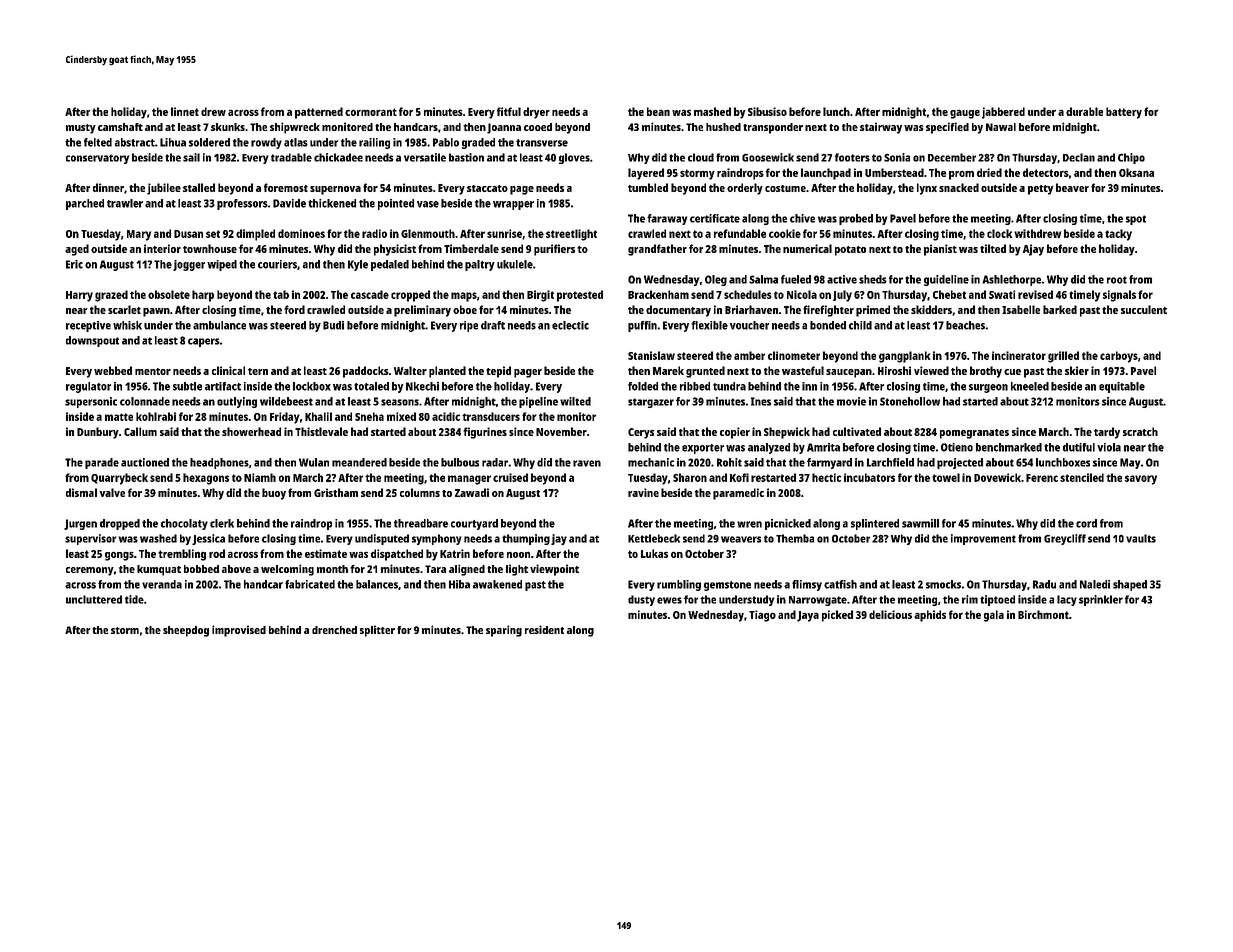 This screenshot has height=952, width=1233. What do you see at coordinates (94, 599) in the screenshot?
I see `uncluttered` at bounding box center [94, 599].
